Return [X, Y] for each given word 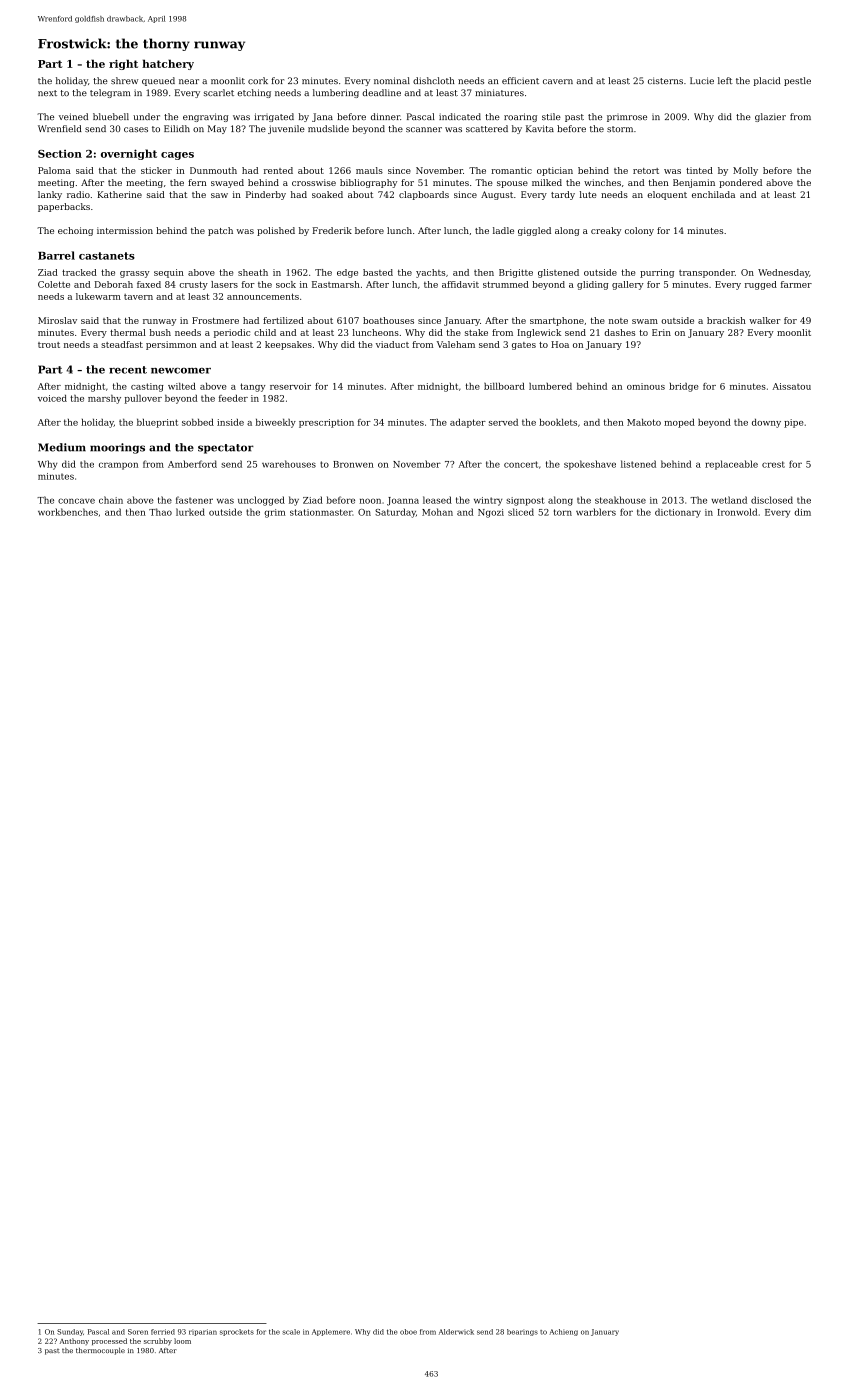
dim [802, 512]
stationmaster [321, 512]
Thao [160, 512]
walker [765, 320]
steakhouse [620, 500]
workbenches [68, 512]
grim [274, 513]
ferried [163, 1332]
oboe [408, 1332]
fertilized [283, 320]
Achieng [564, 1332]
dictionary [678, 513]
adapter [468, 423]
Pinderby [266, 195]
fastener [194, 500]
